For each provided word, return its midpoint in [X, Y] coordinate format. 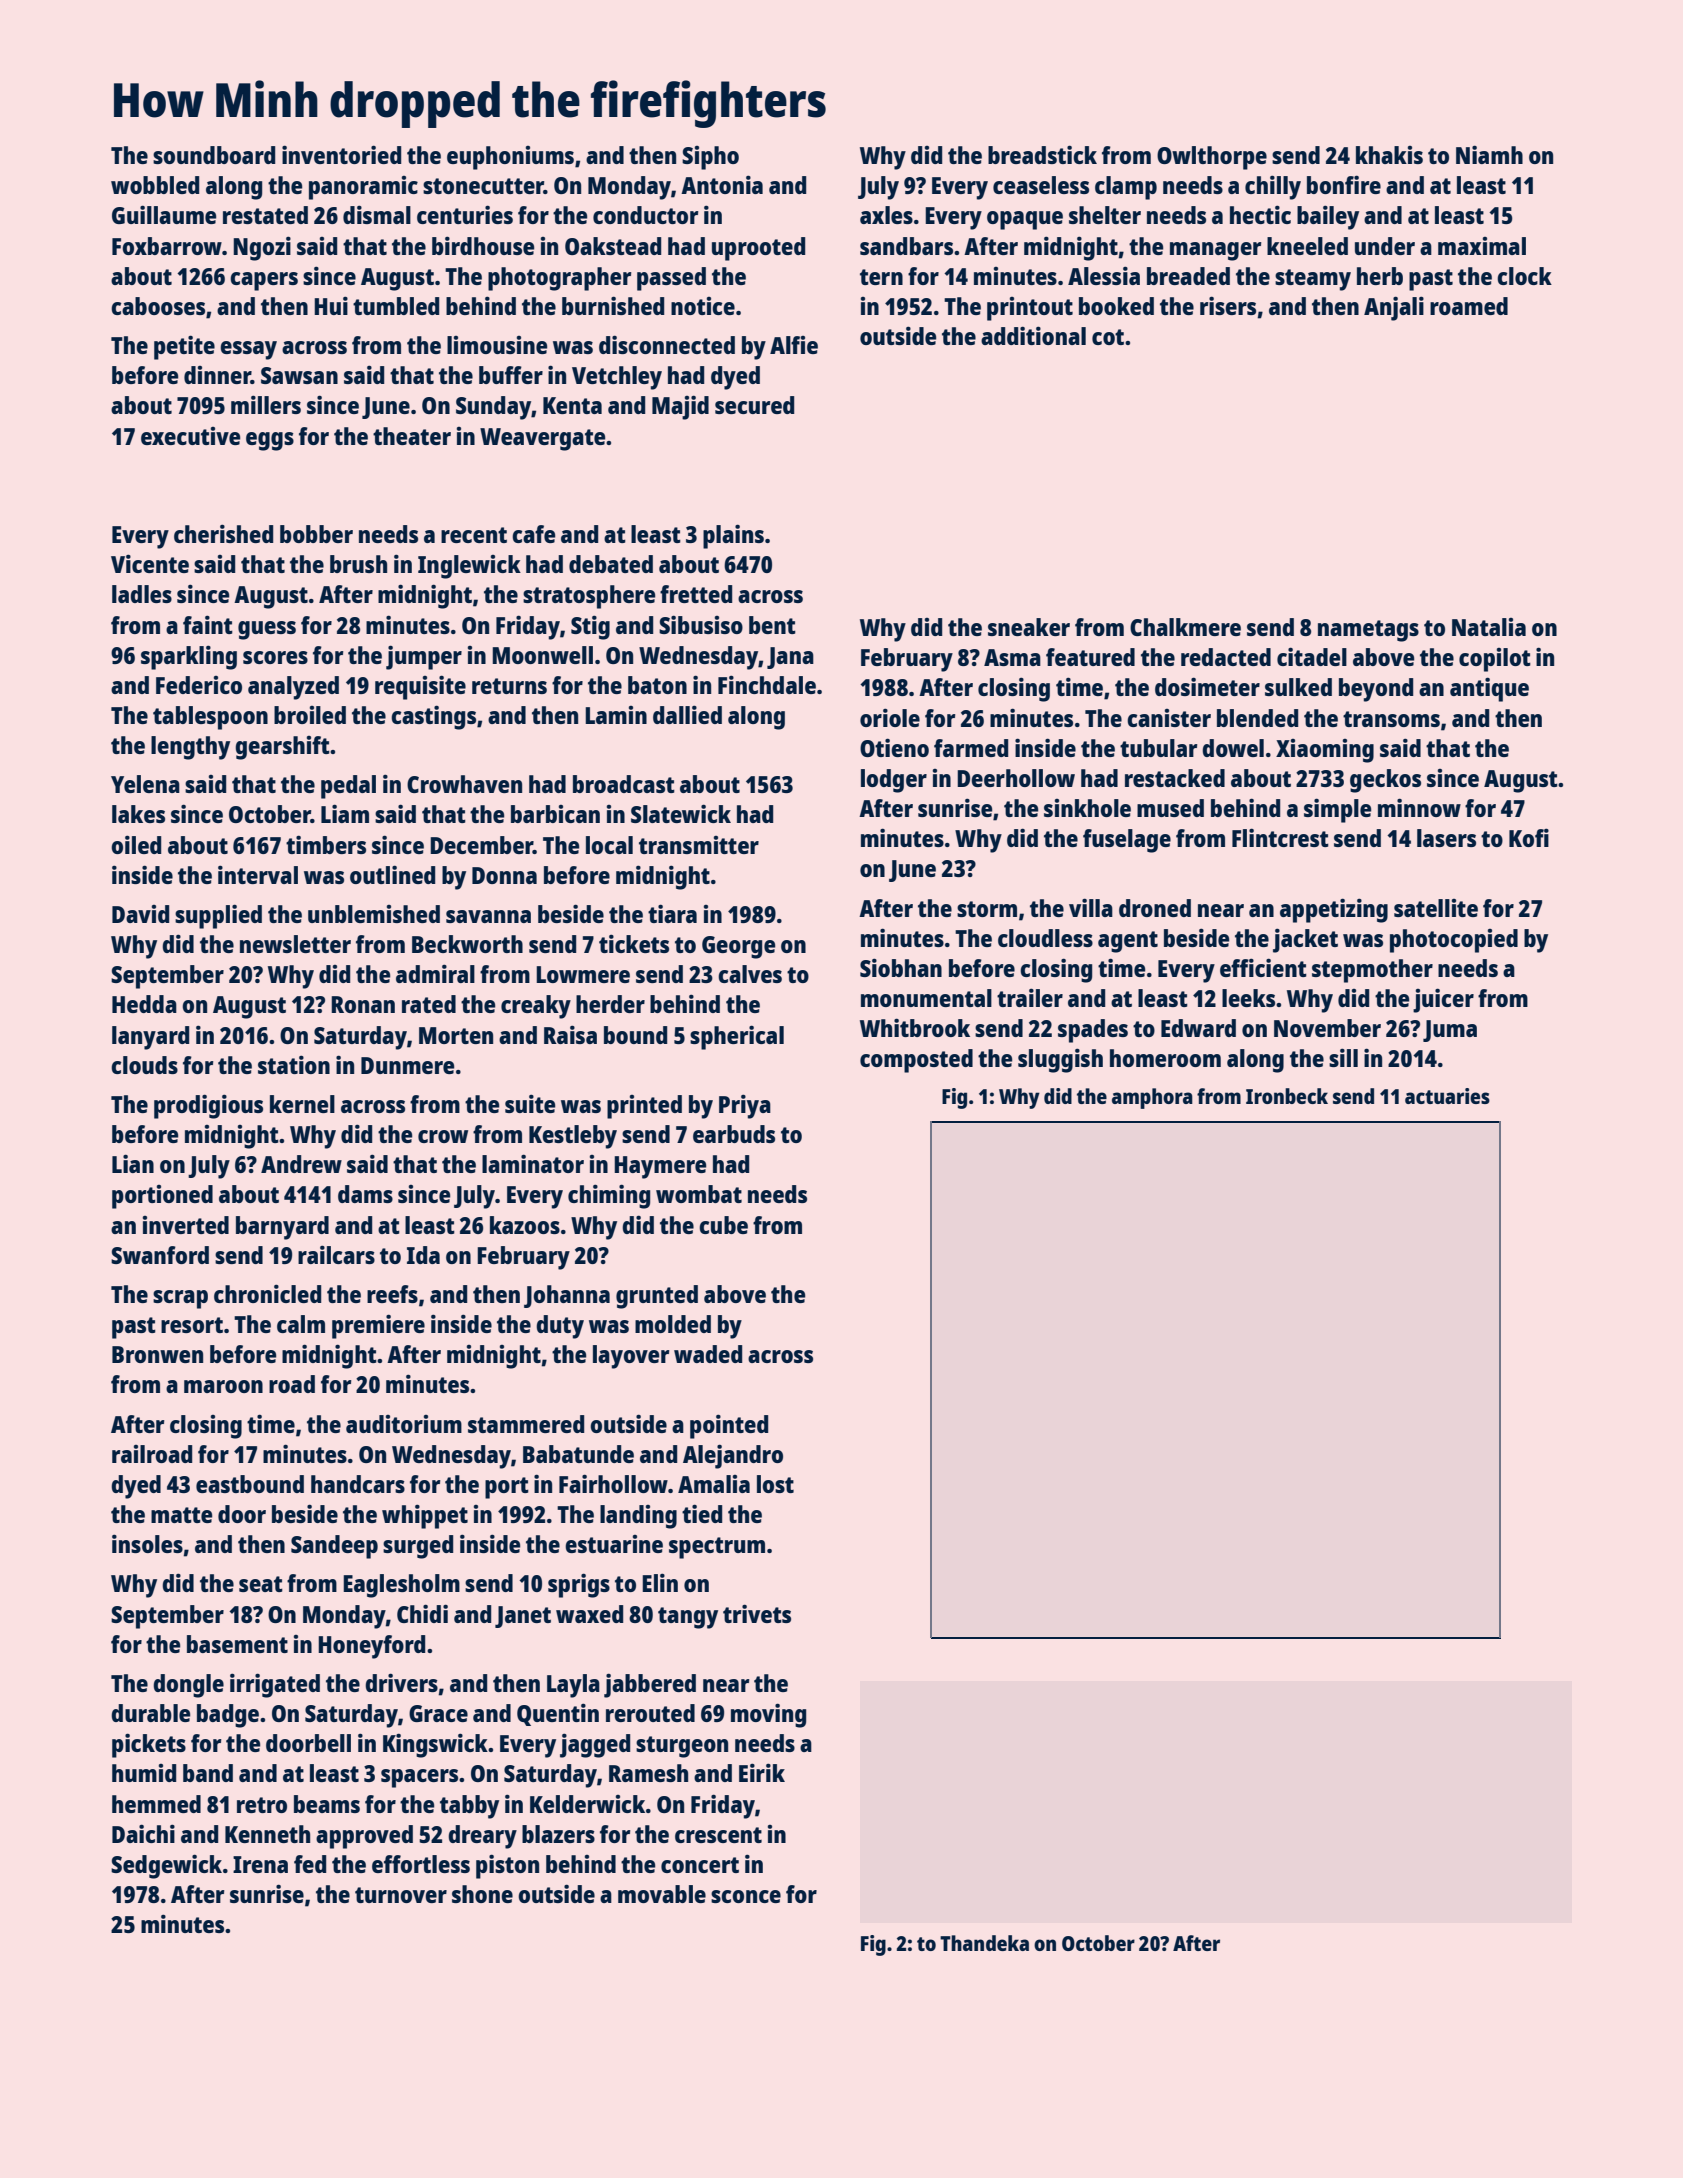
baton [657, 685]
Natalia [1489, 627]
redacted [1226, 657]
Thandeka [984, 1943]
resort [192, 1325]
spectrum [717, 1548]
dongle [188, 1686]
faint [208, 624]
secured [754, 405]
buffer [511, 375]
